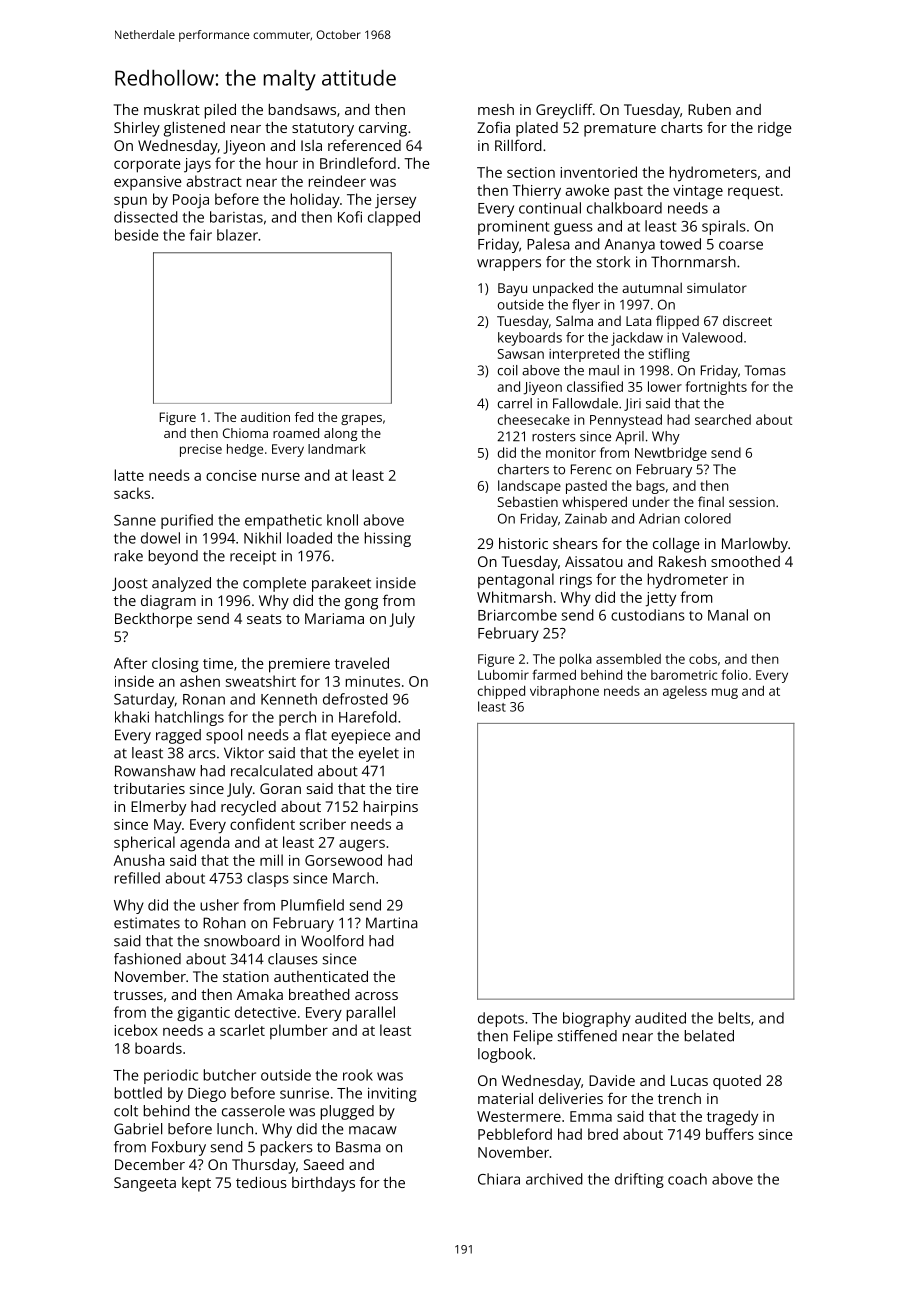 The height and width of the page is (1316, 908). Describe the element at coordinates (138, 1129) in the page. I see `Gabriel` at that location.
